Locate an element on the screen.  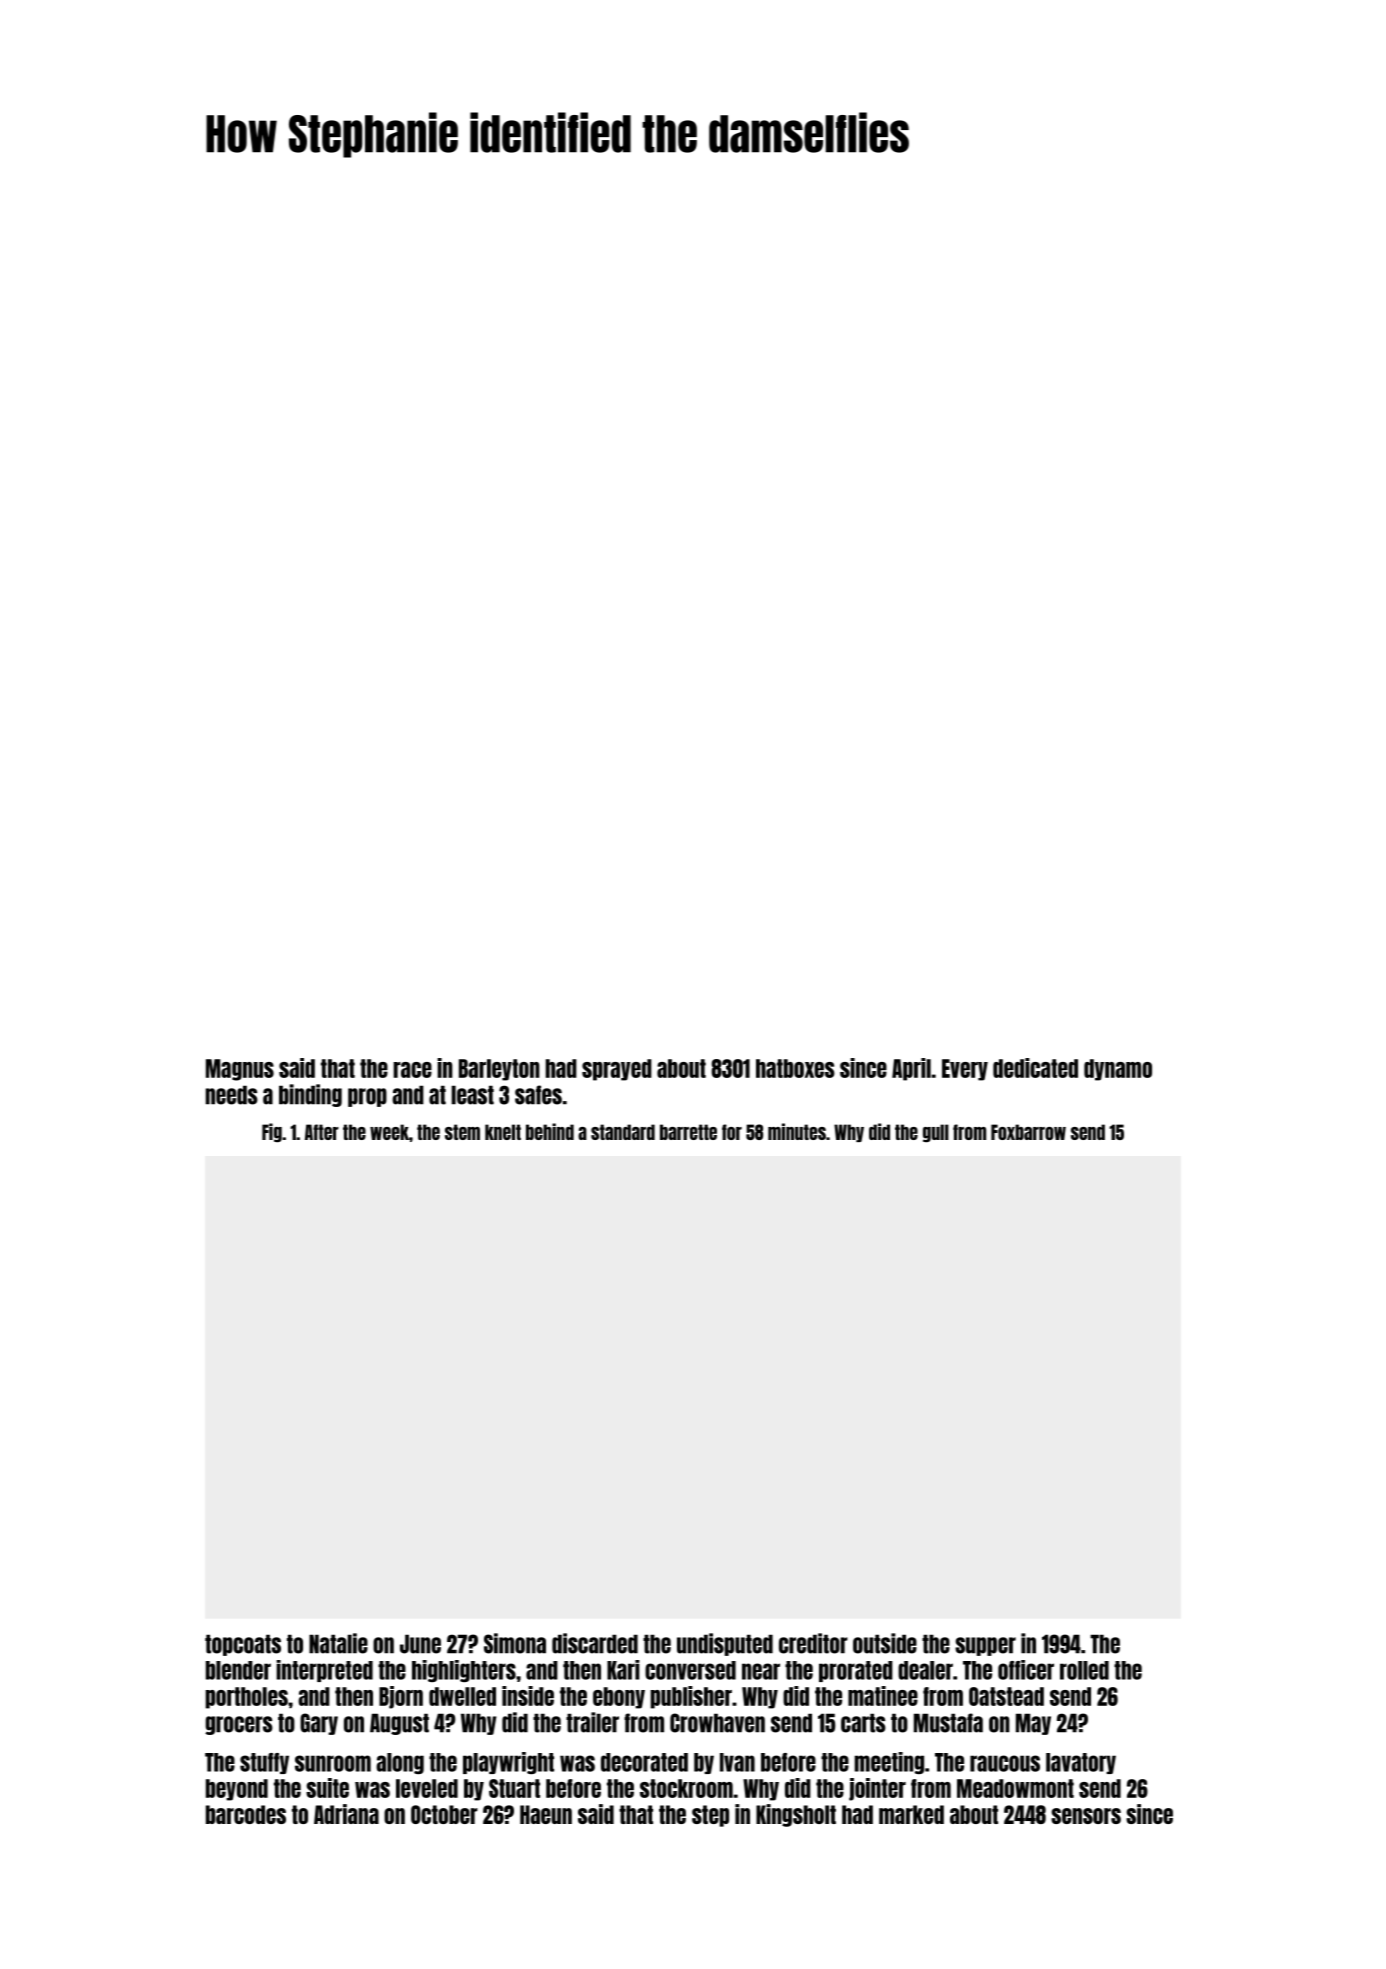
Simona is located at coordinates (515, 1643).
